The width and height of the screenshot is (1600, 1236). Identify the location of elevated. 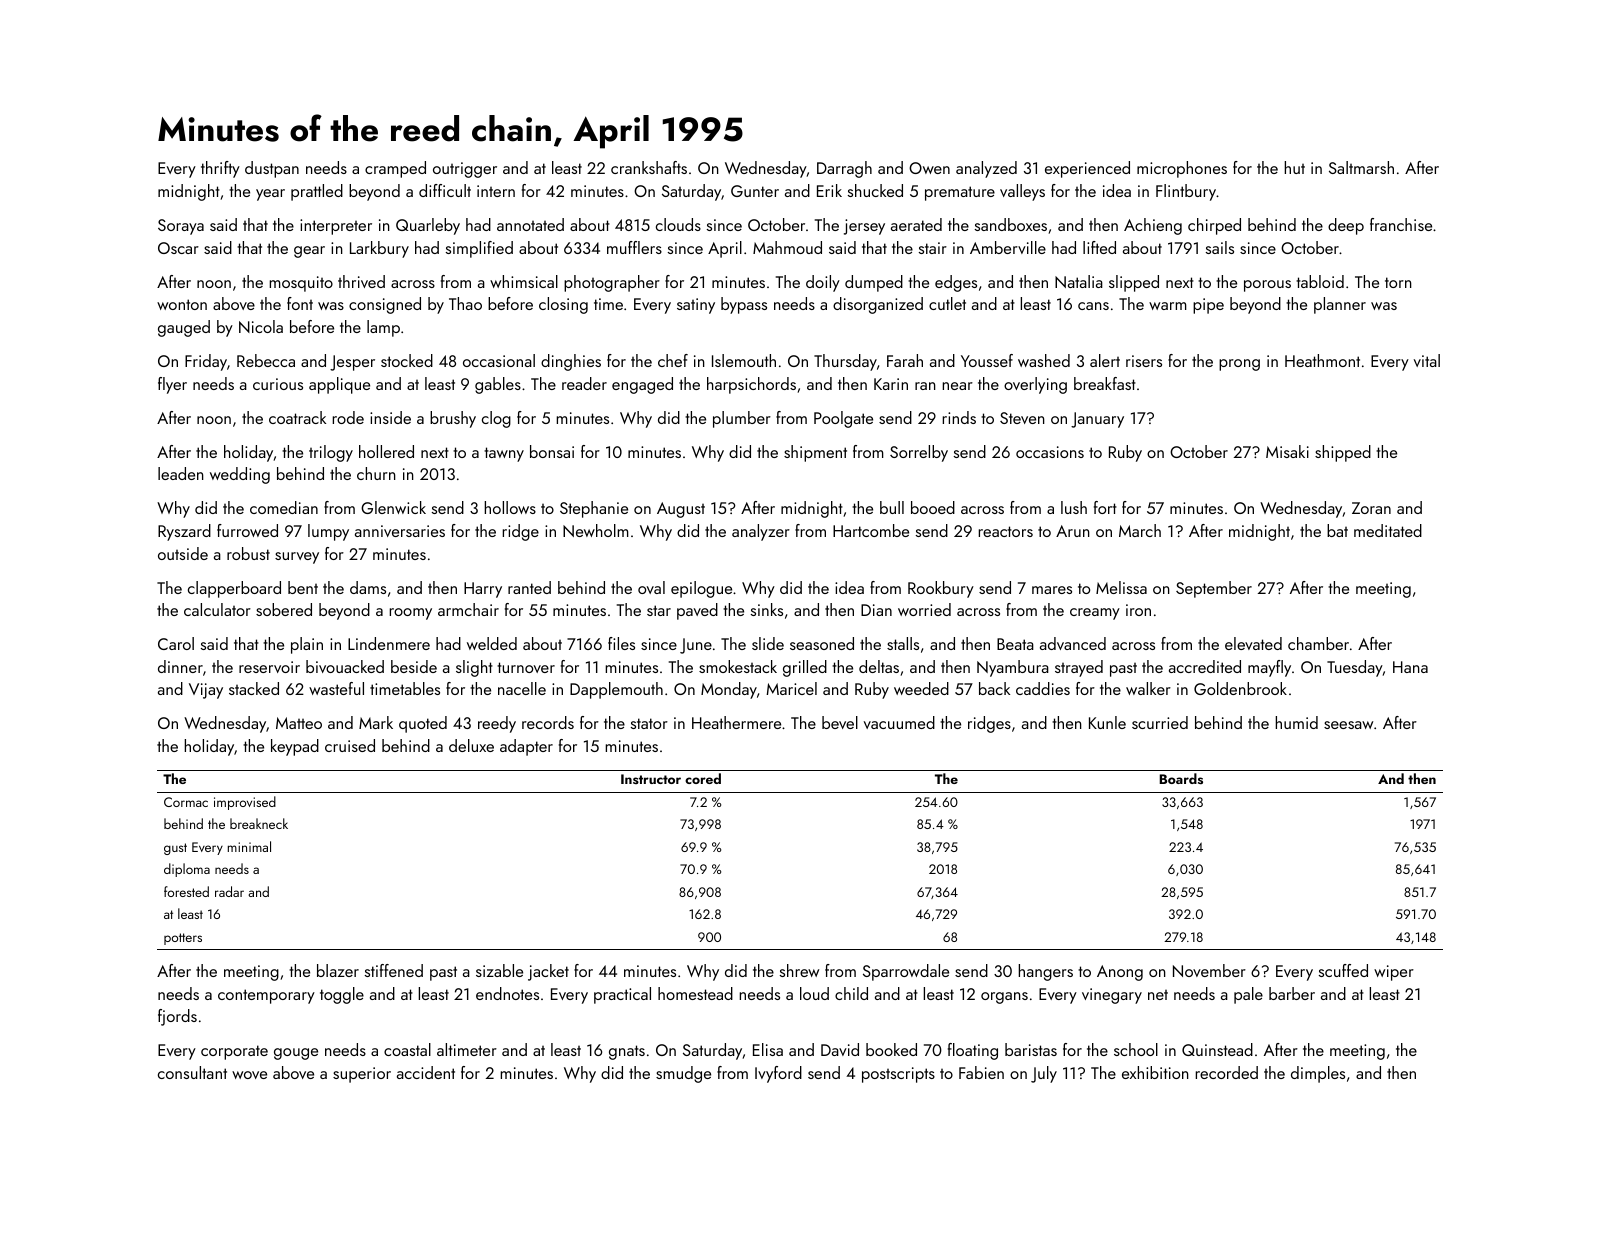
(1253, 643).
